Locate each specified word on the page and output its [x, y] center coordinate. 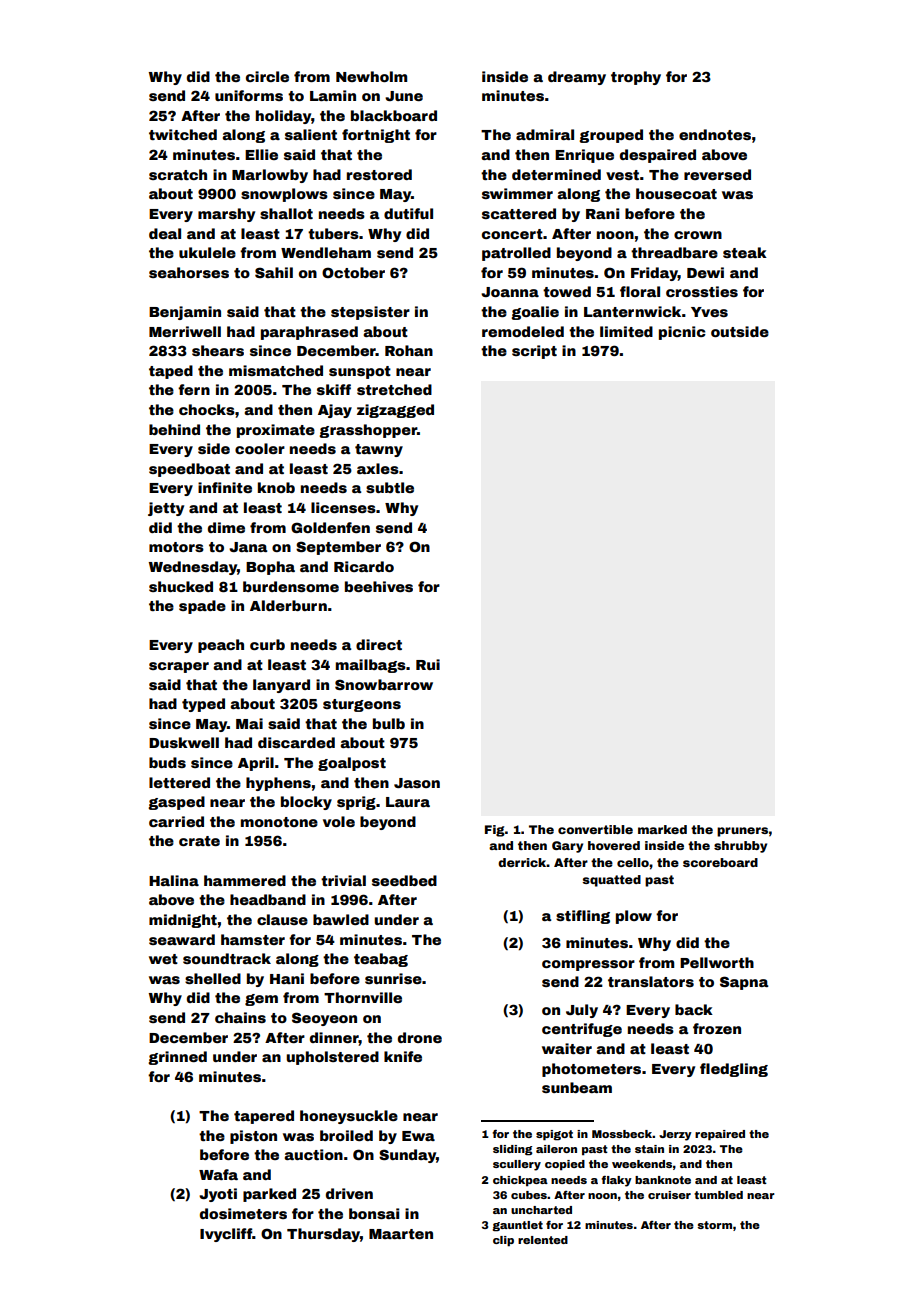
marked [662, 829]
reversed [717, 174]
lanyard [281, 686]
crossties [702, 291]
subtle [390, 487]
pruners [742, 832]
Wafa [218, 1174]
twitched [183, 134]
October [353, 272]
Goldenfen [330, 527]
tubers [333, 233]
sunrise [393, 978]
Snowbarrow [384, 684]
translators [651, 981]
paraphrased [309, 333]
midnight [183, 921]
